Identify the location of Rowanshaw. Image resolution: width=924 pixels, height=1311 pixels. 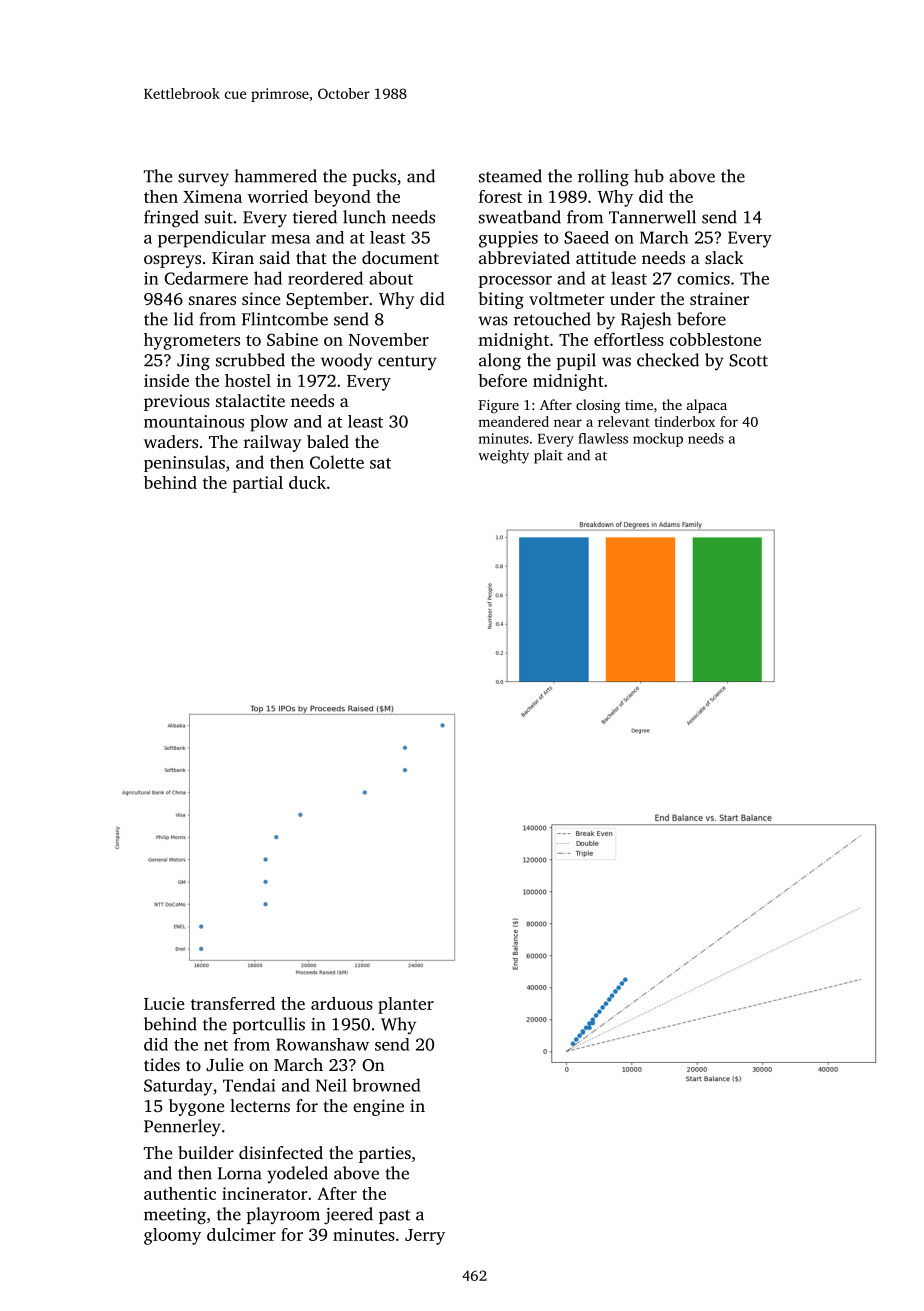
(322, 1044).
